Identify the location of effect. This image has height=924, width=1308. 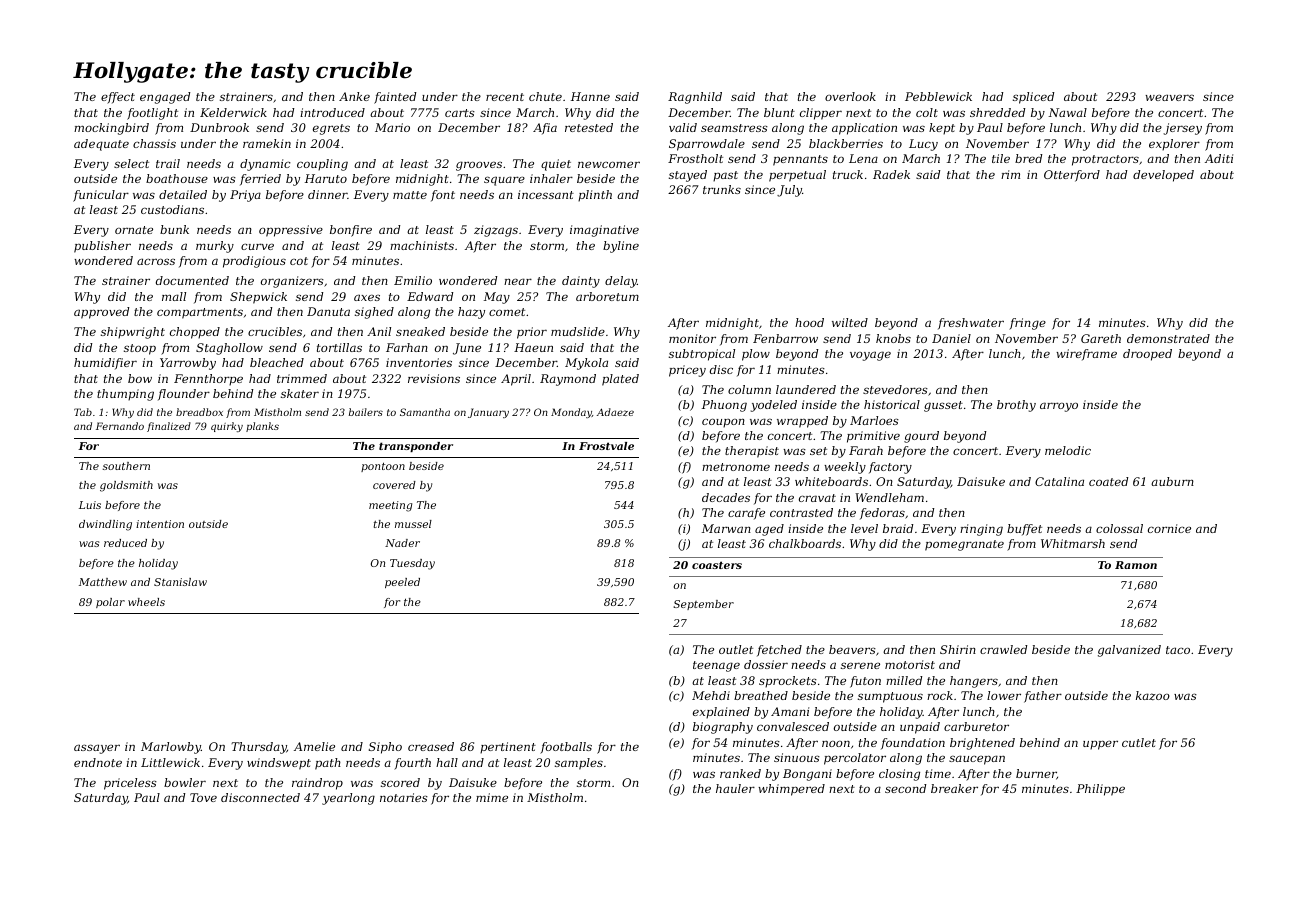
(118, 98).
